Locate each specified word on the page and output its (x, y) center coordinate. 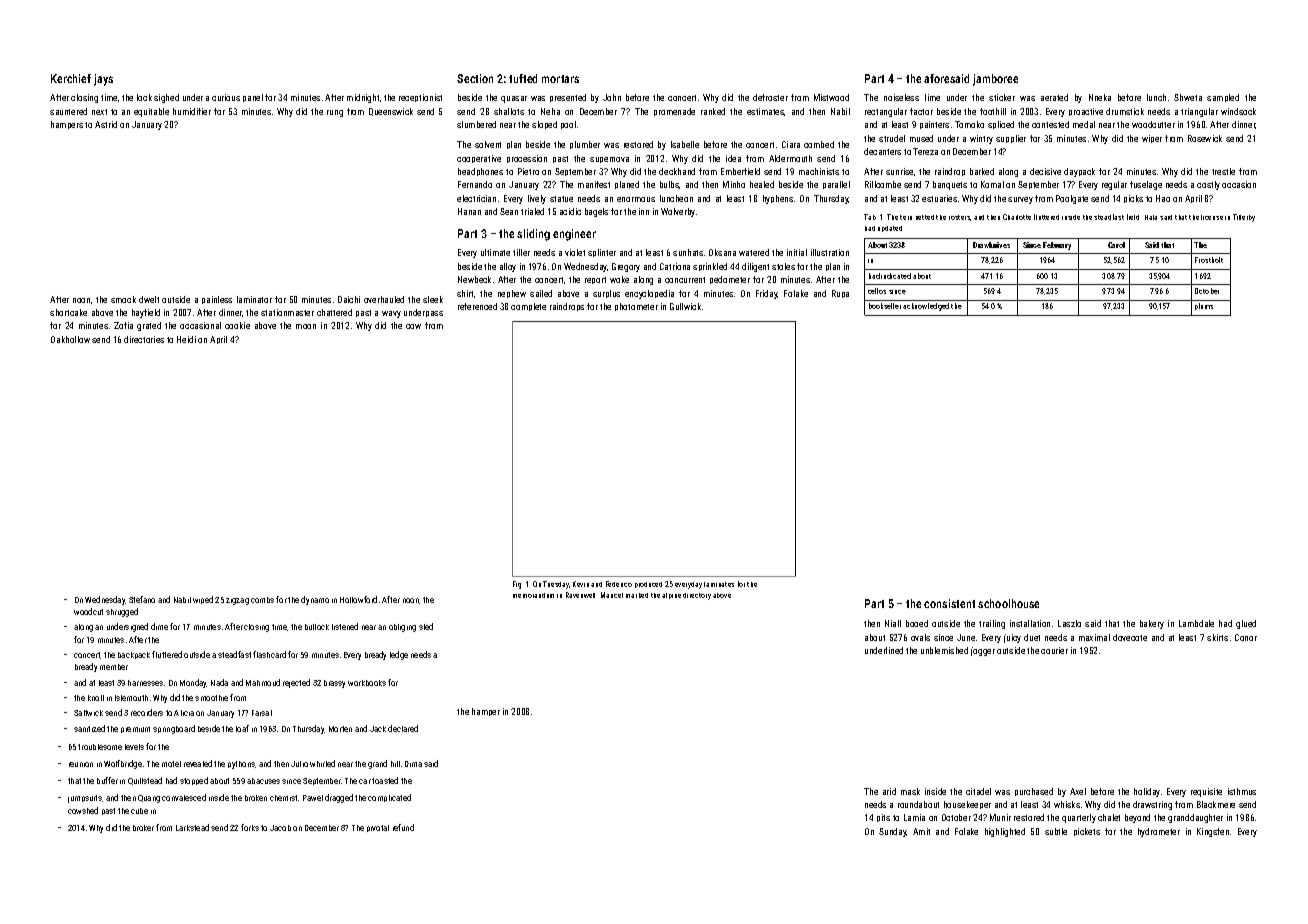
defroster (770, 97)
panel (253, 98)
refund (403, 827)
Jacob (280, 828)
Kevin (581, 584)
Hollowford (358, 599)
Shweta (1188, 97)
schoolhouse (1008, 603)
